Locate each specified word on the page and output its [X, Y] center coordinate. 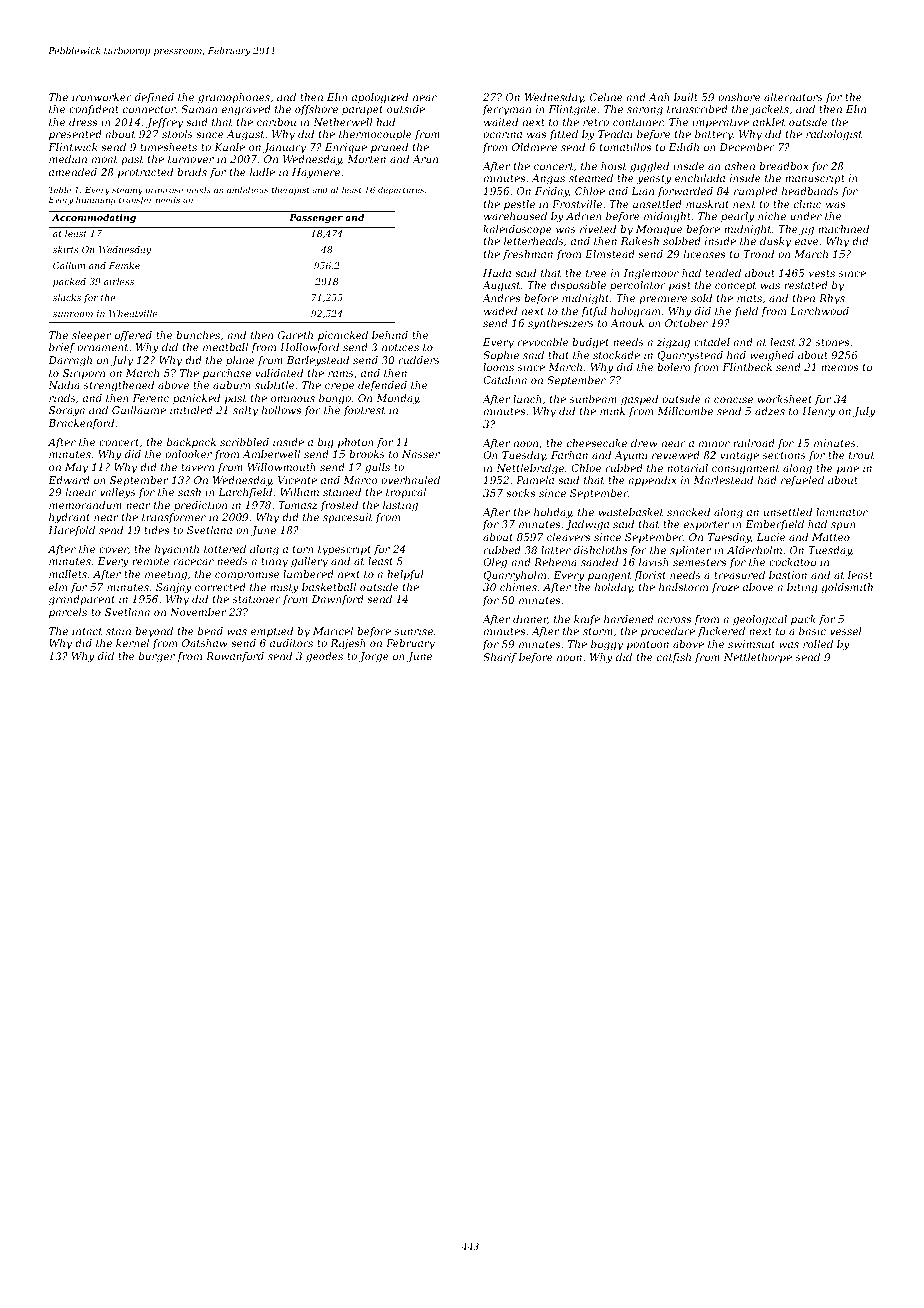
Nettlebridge [530, 469]
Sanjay [174, 588]
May [76, 468]
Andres [501, 298]
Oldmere [534, 147]
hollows [281, 410]
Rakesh [640, 241]
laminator [842, 512]
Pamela [535, 480]
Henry [818, 412]
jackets [769, 110]
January [284, 148]
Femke [124, 265]
